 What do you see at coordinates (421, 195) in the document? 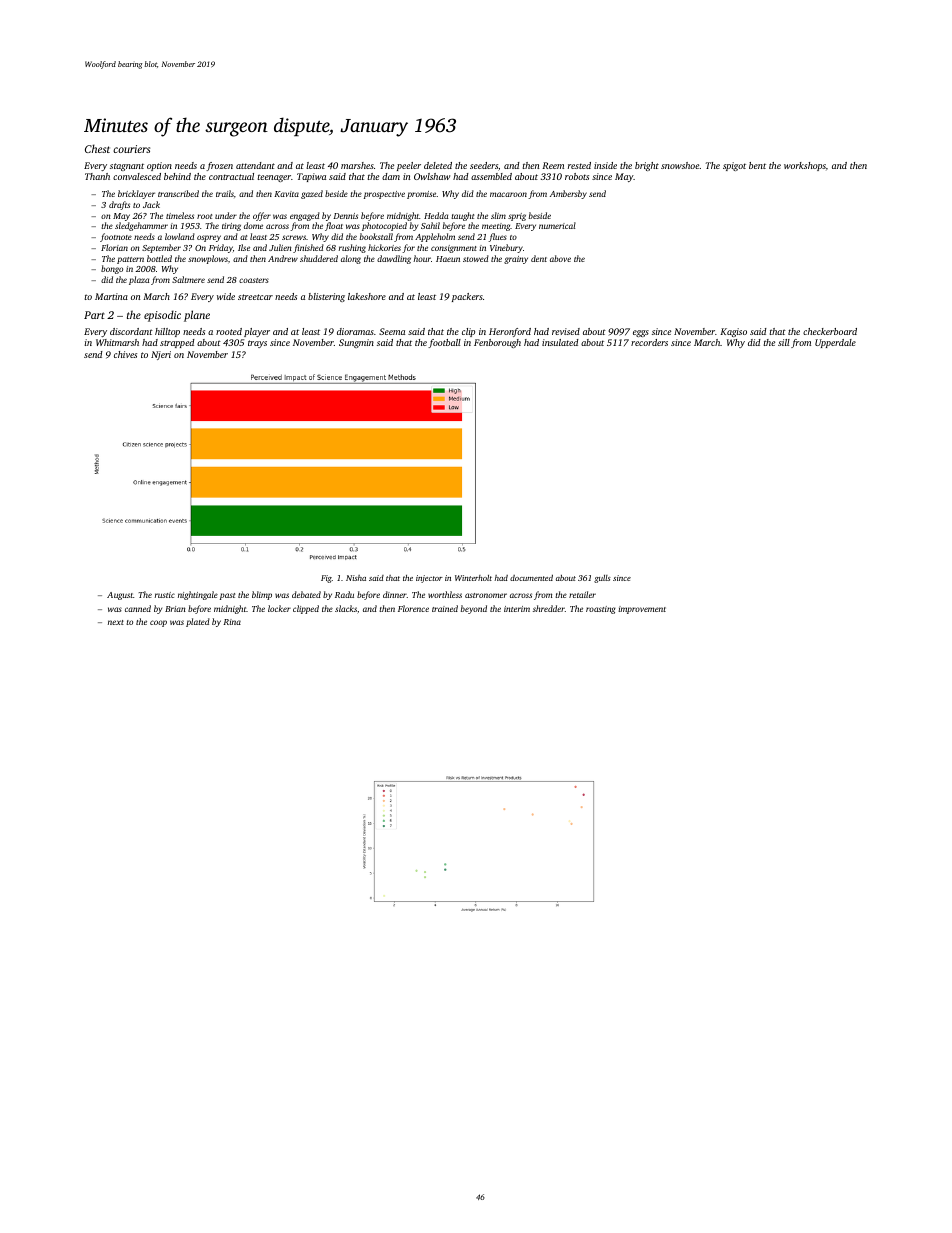
I see `promise` at bounding box center [421, 195].
